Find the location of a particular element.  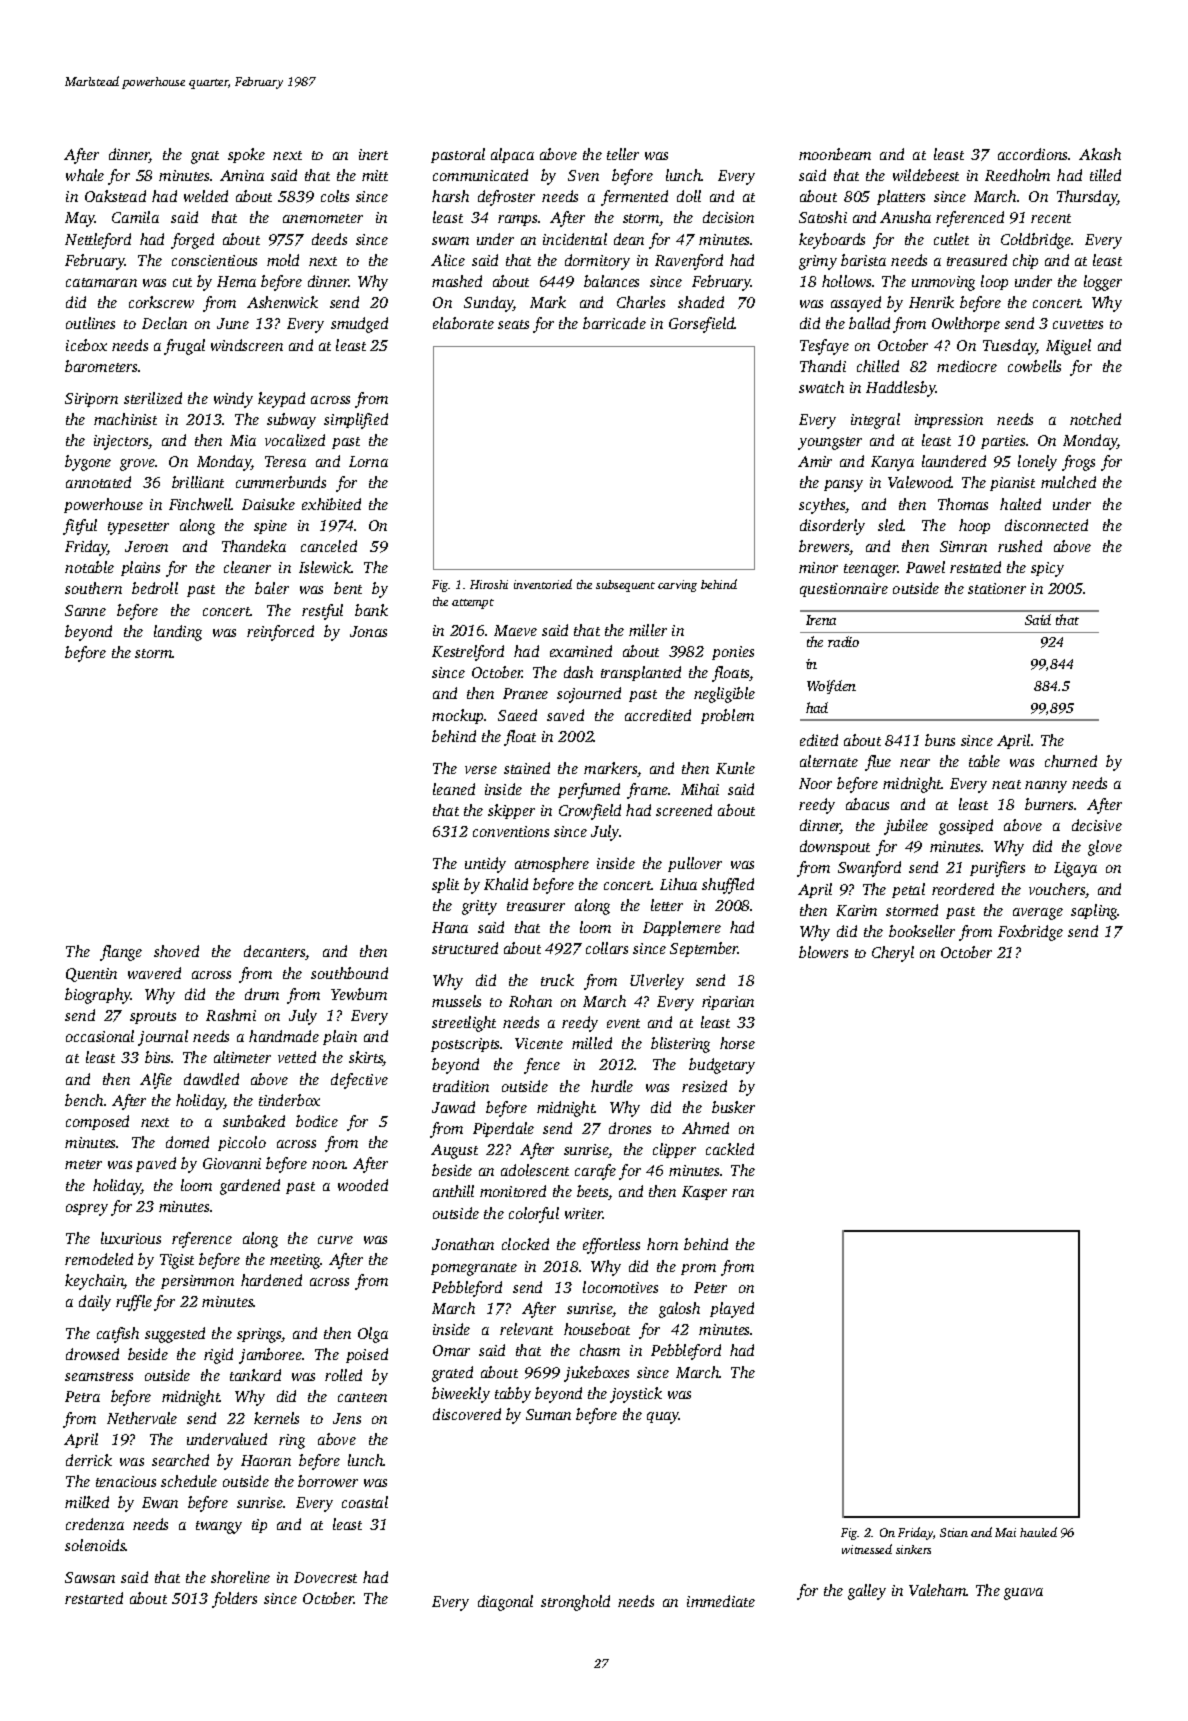

Akash is located at coordinates (1100, 154).
